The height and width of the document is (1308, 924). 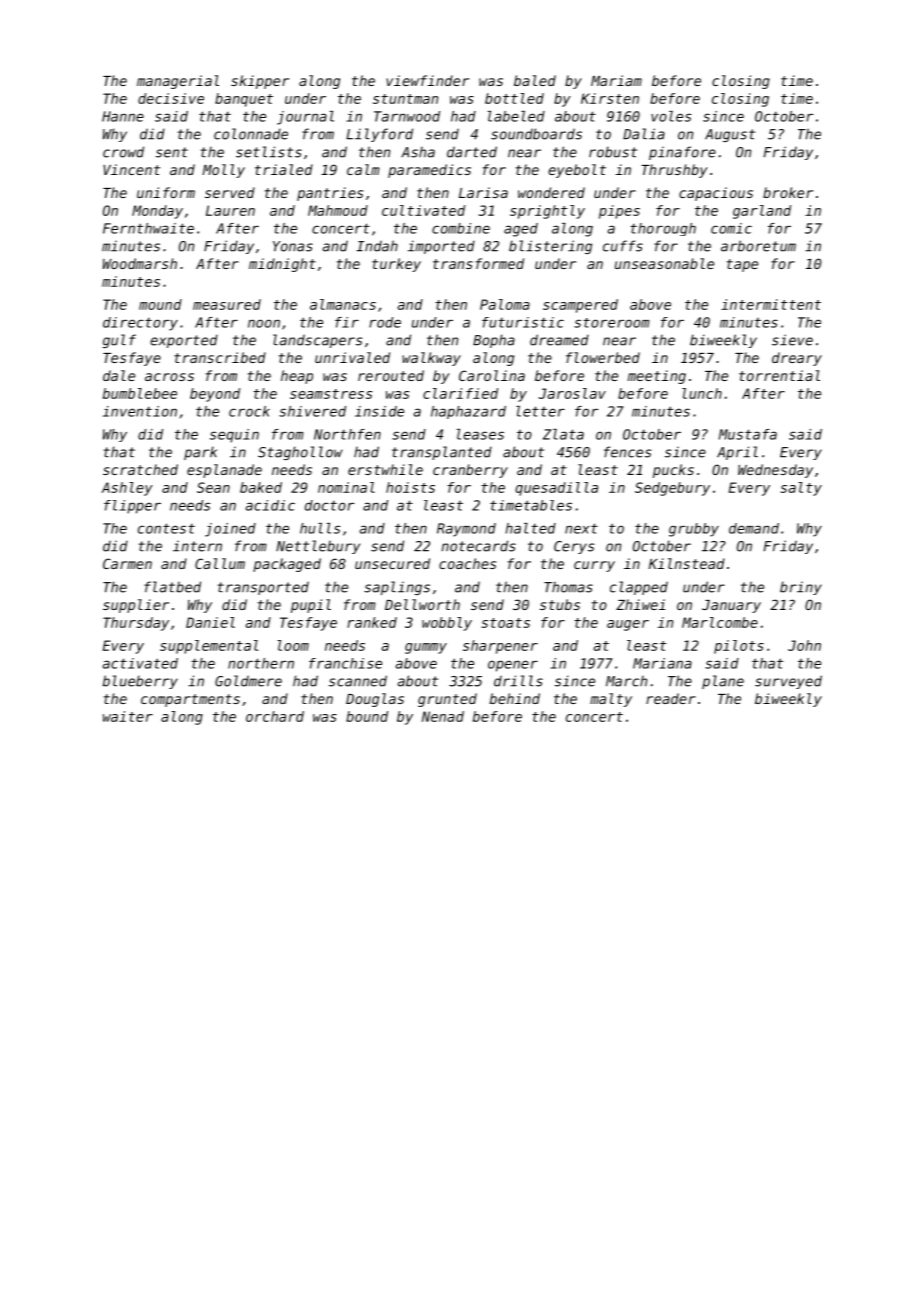 I want to click on contest, so click(x=166, y=528).
